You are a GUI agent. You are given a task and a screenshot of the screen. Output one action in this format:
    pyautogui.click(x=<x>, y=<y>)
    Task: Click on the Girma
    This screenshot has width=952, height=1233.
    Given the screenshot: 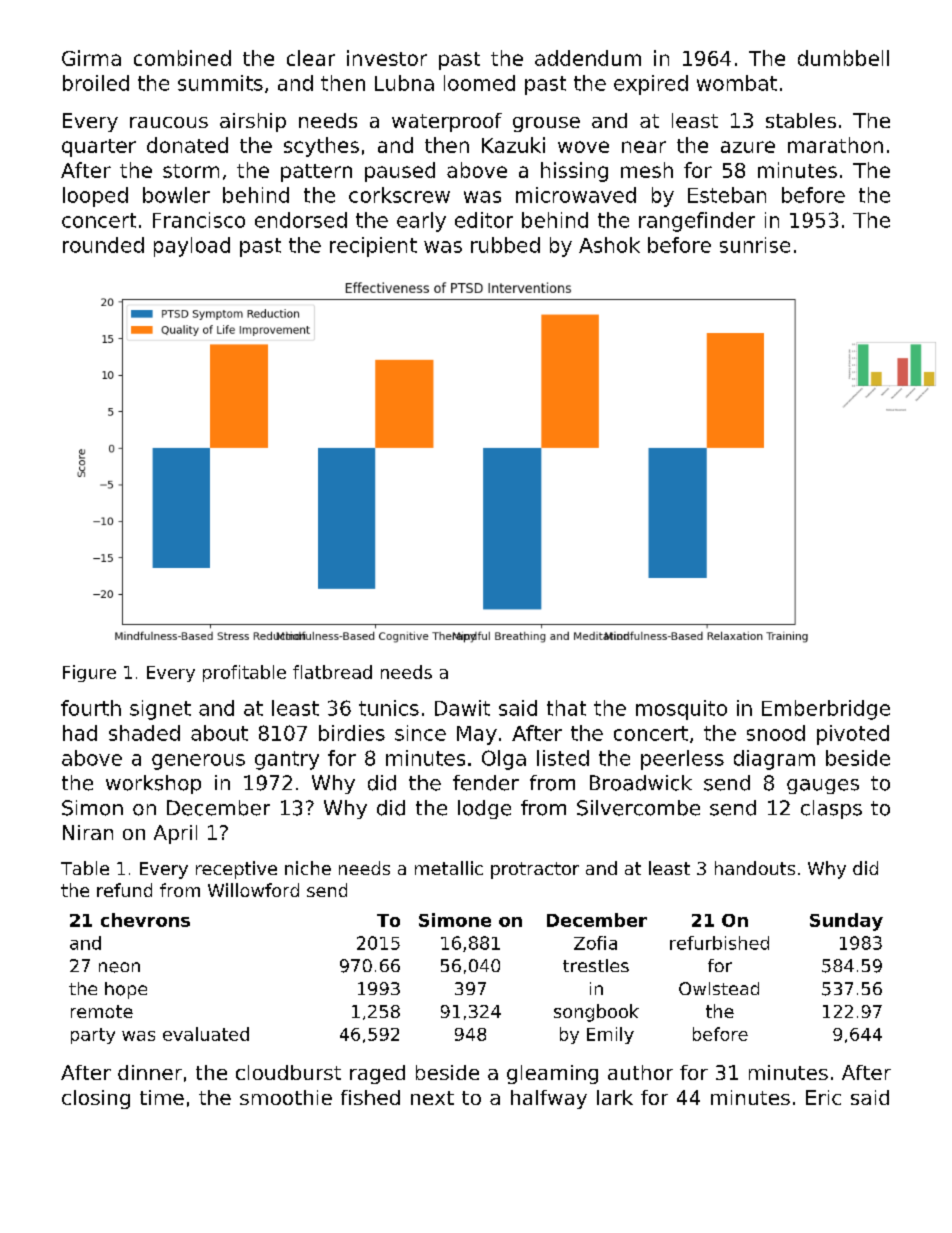 What is the action you would take?
    pyautogui.click(x=91, y=58)
